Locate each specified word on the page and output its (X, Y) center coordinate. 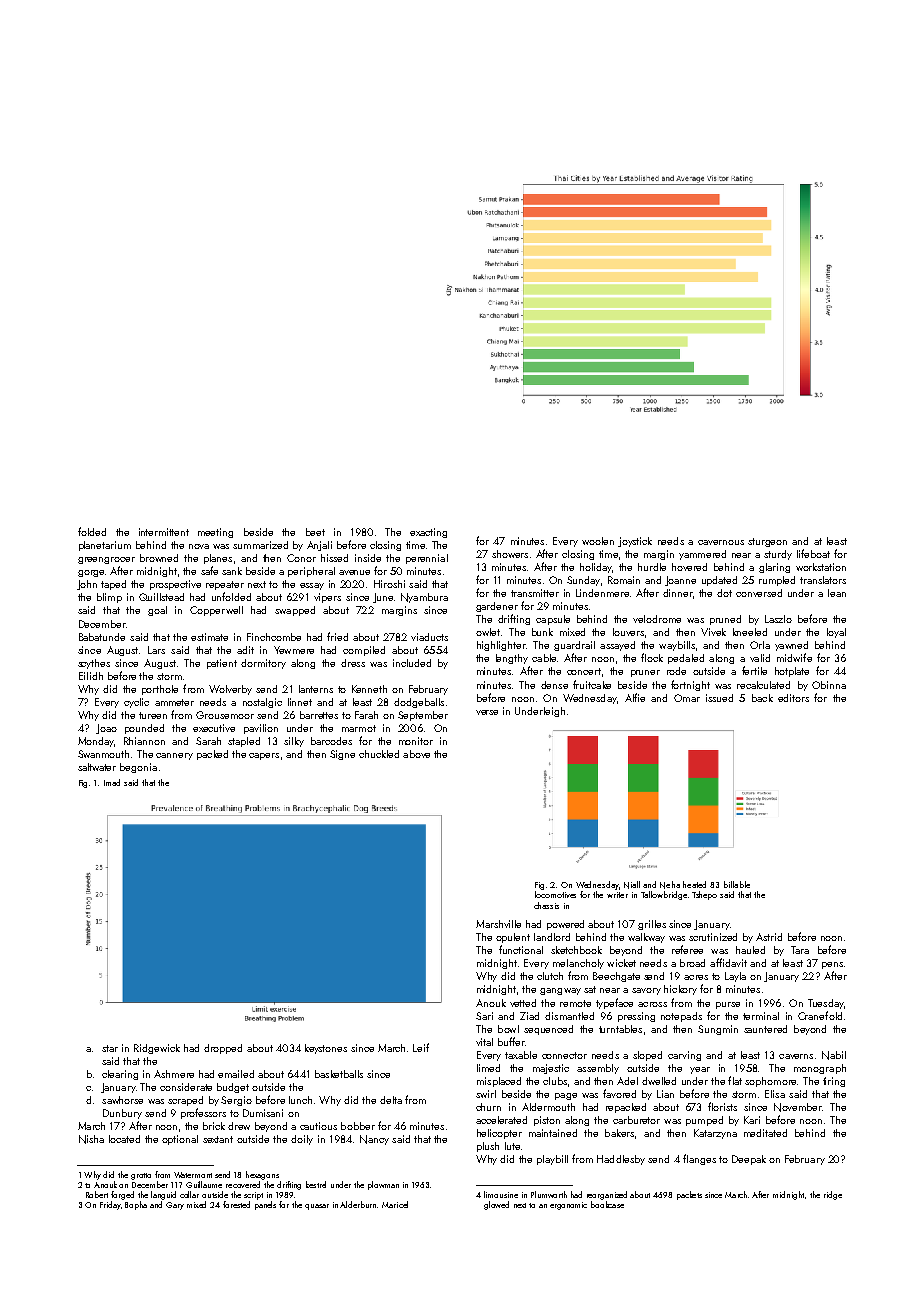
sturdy (778, 555)
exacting (428, 533)
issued (719, 698)
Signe (342, 755)
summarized (260, 545)
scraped (185, 1101)
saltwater (97, 767)
